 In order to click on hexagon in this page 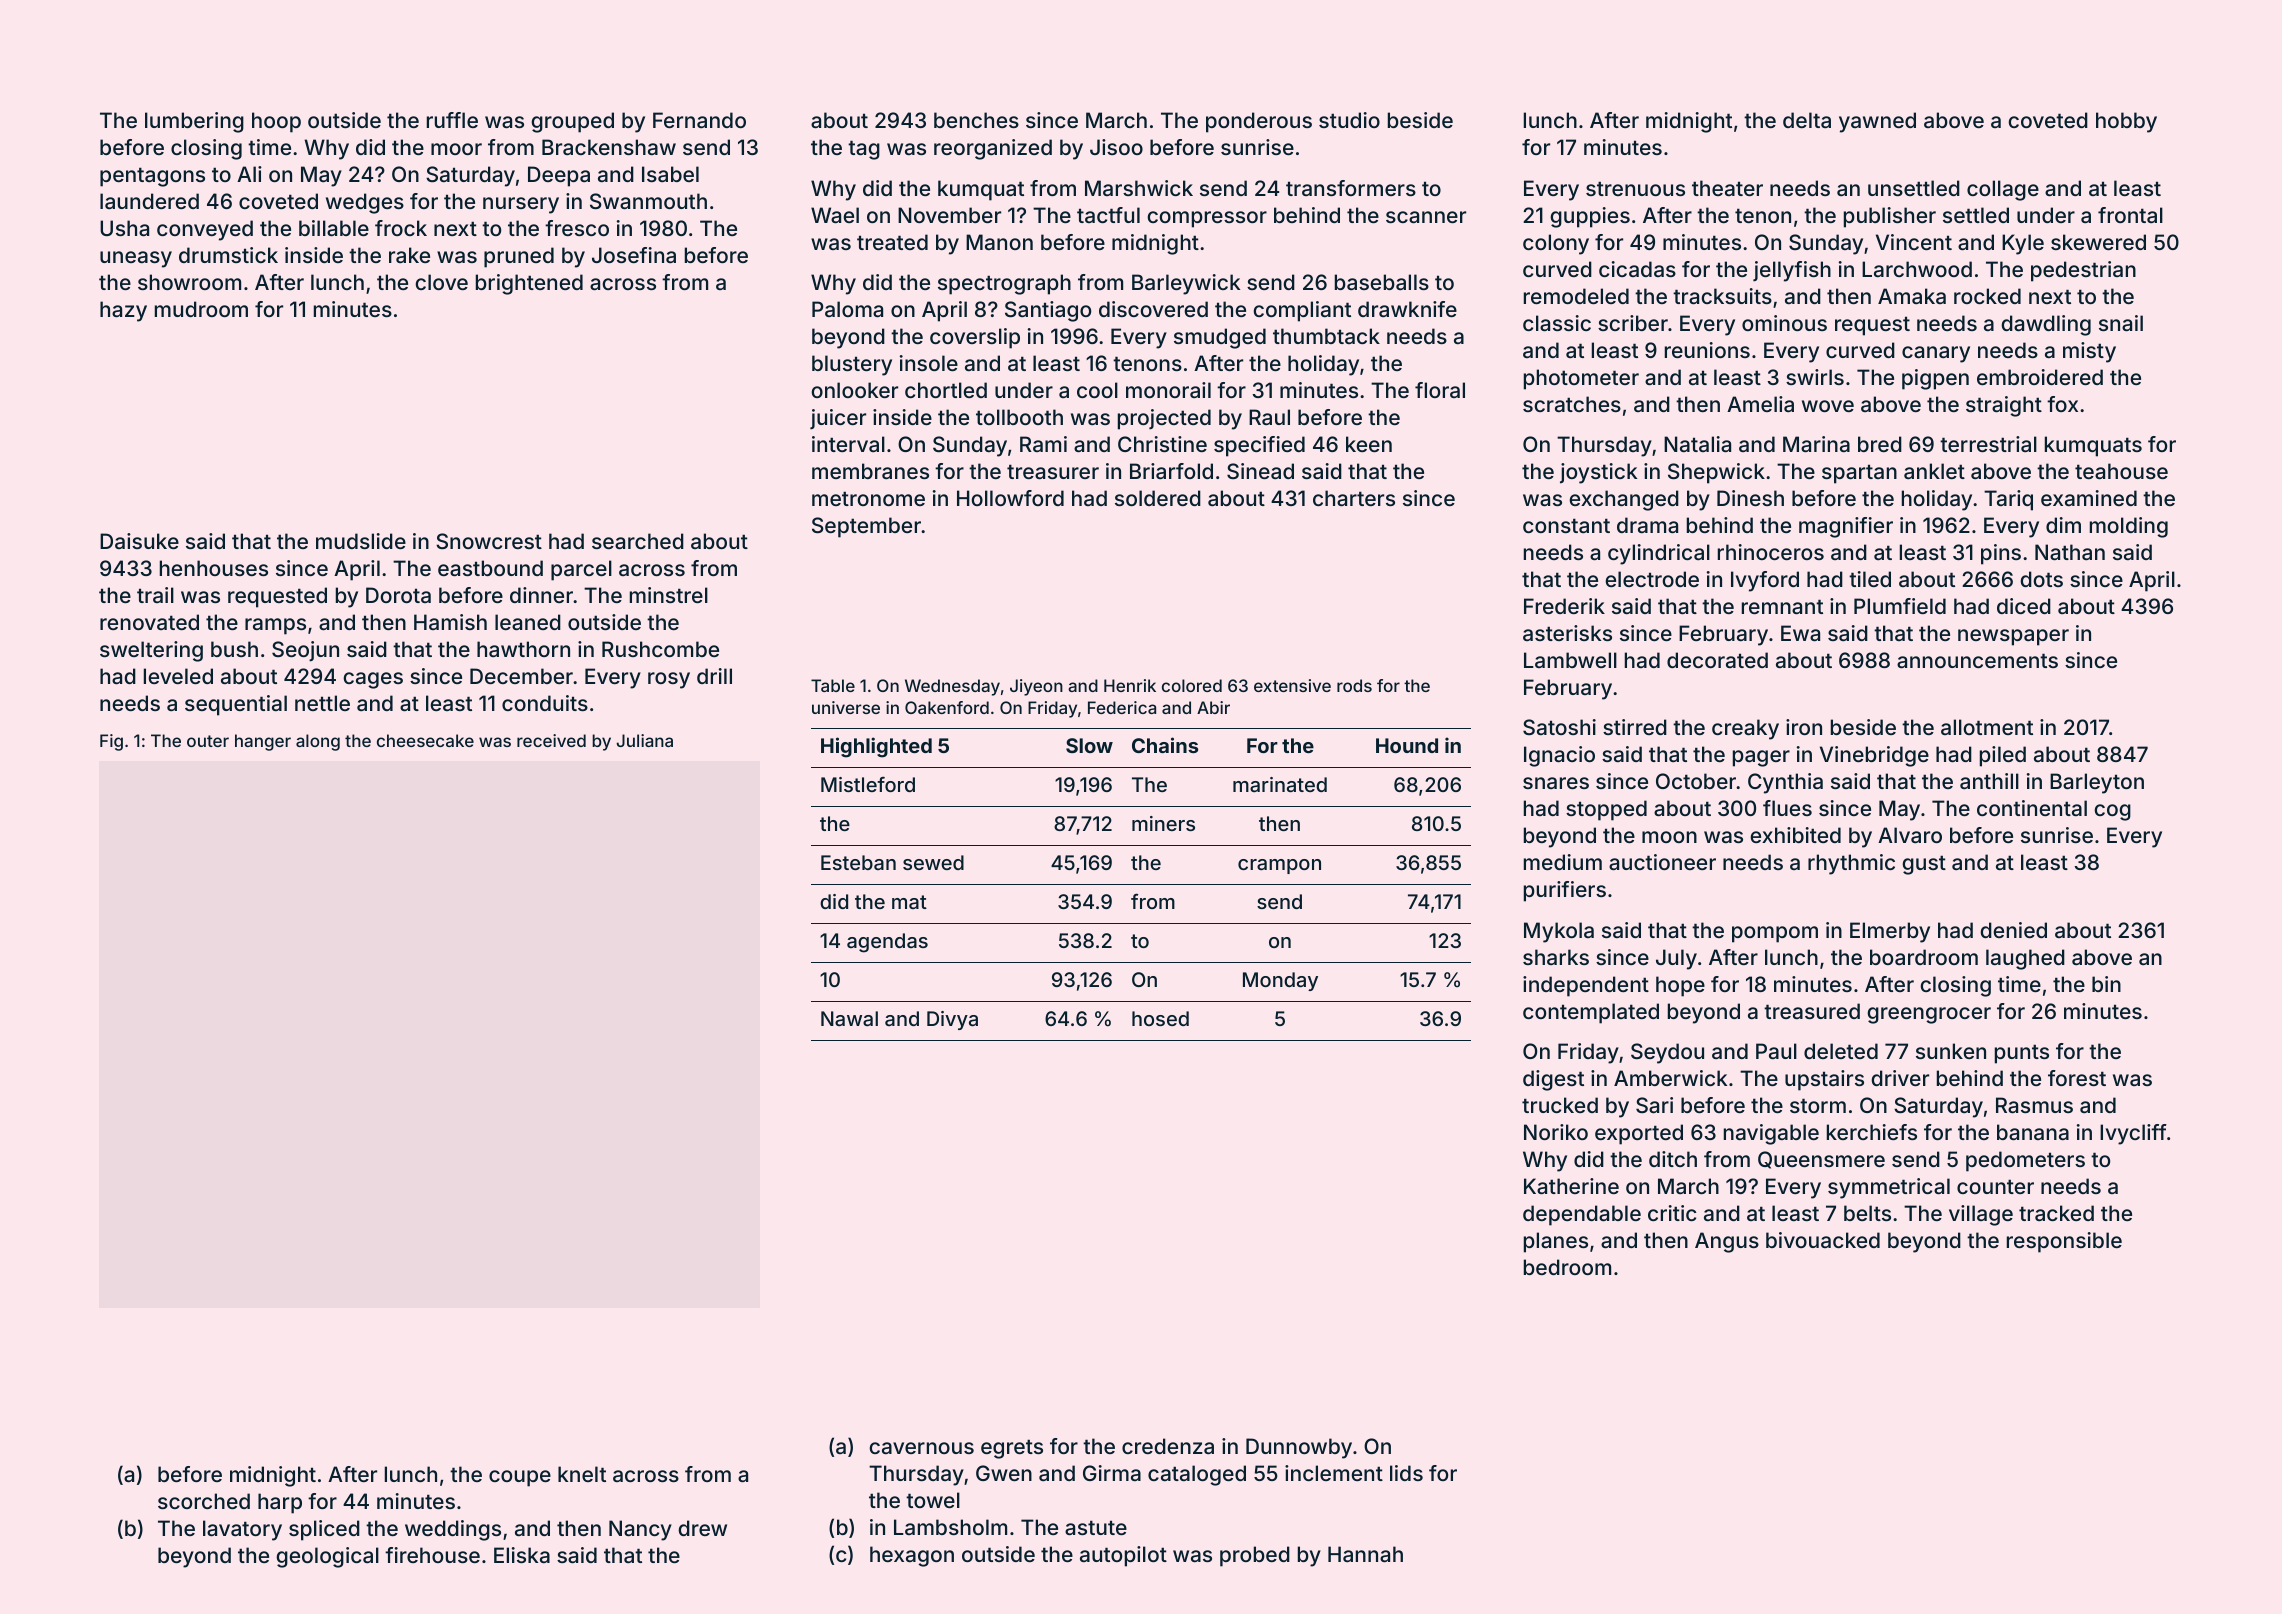, I will do `click(912, 1556)`.
